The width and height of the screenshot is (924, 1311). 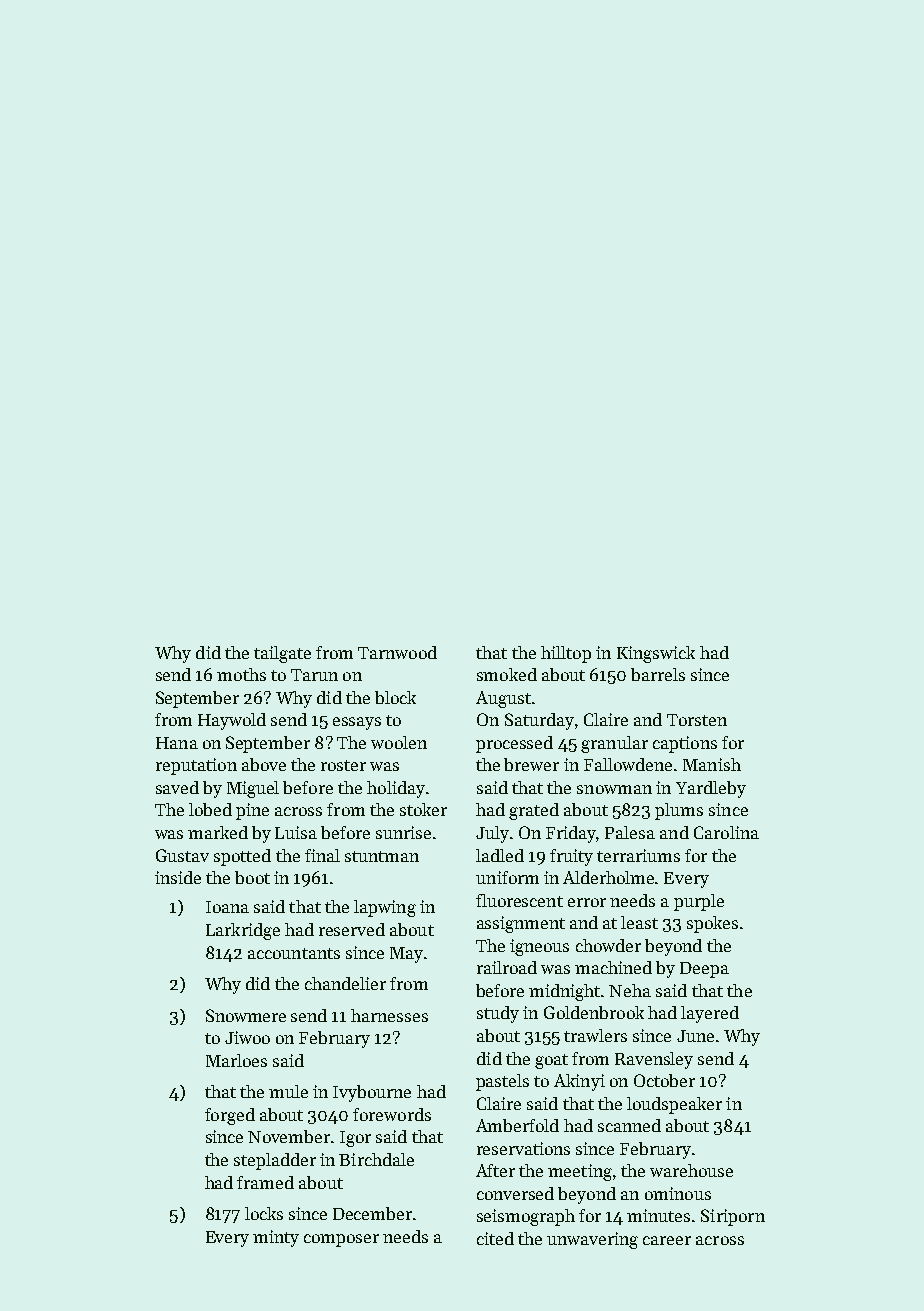 I want to click on Fallowdene, so click(x=628, y=764).
